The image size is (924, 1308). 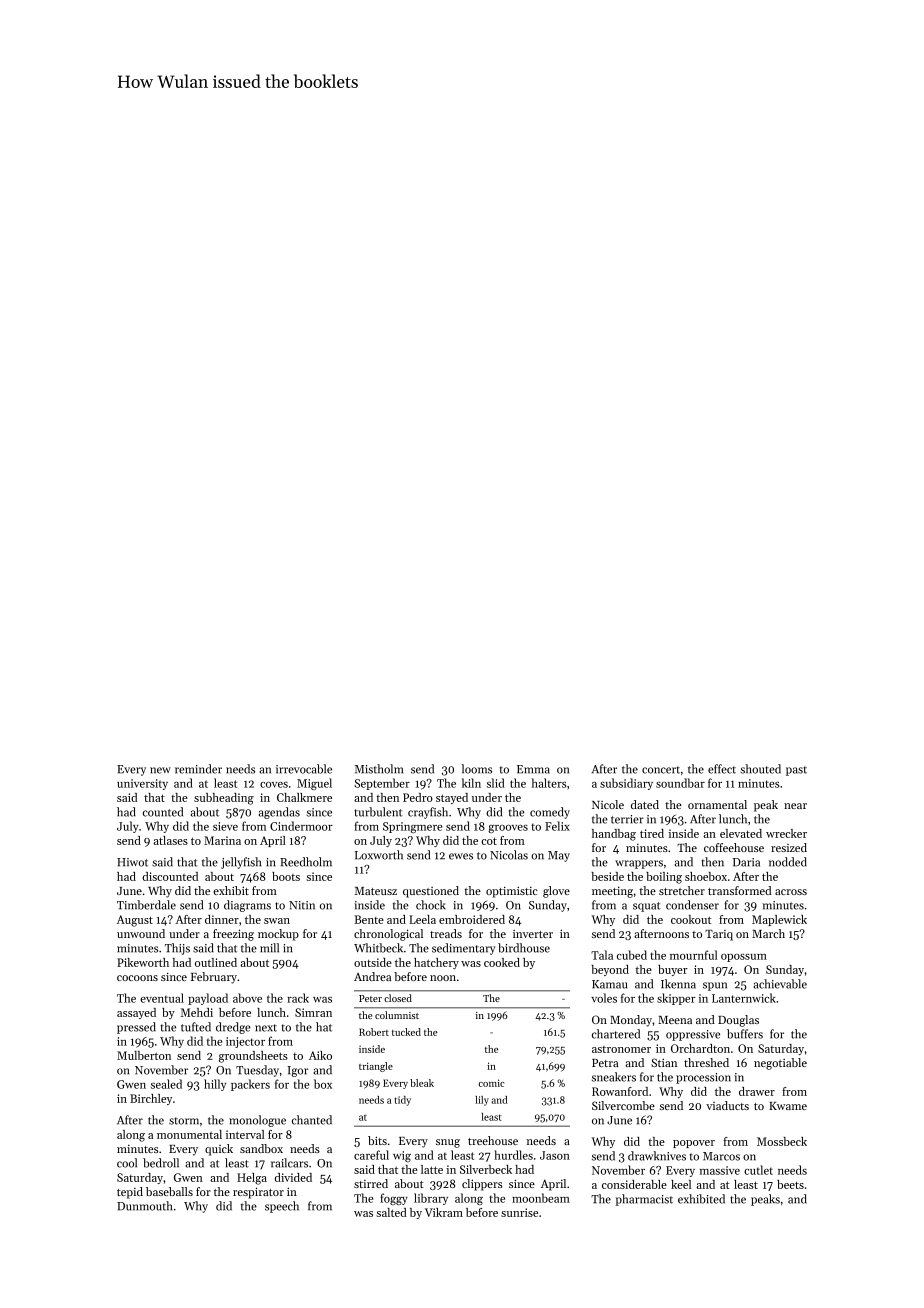 What do you see at coordinates (418, 797) in the screenshot?
I see `Pedro` at bounding box center [418, 797].
